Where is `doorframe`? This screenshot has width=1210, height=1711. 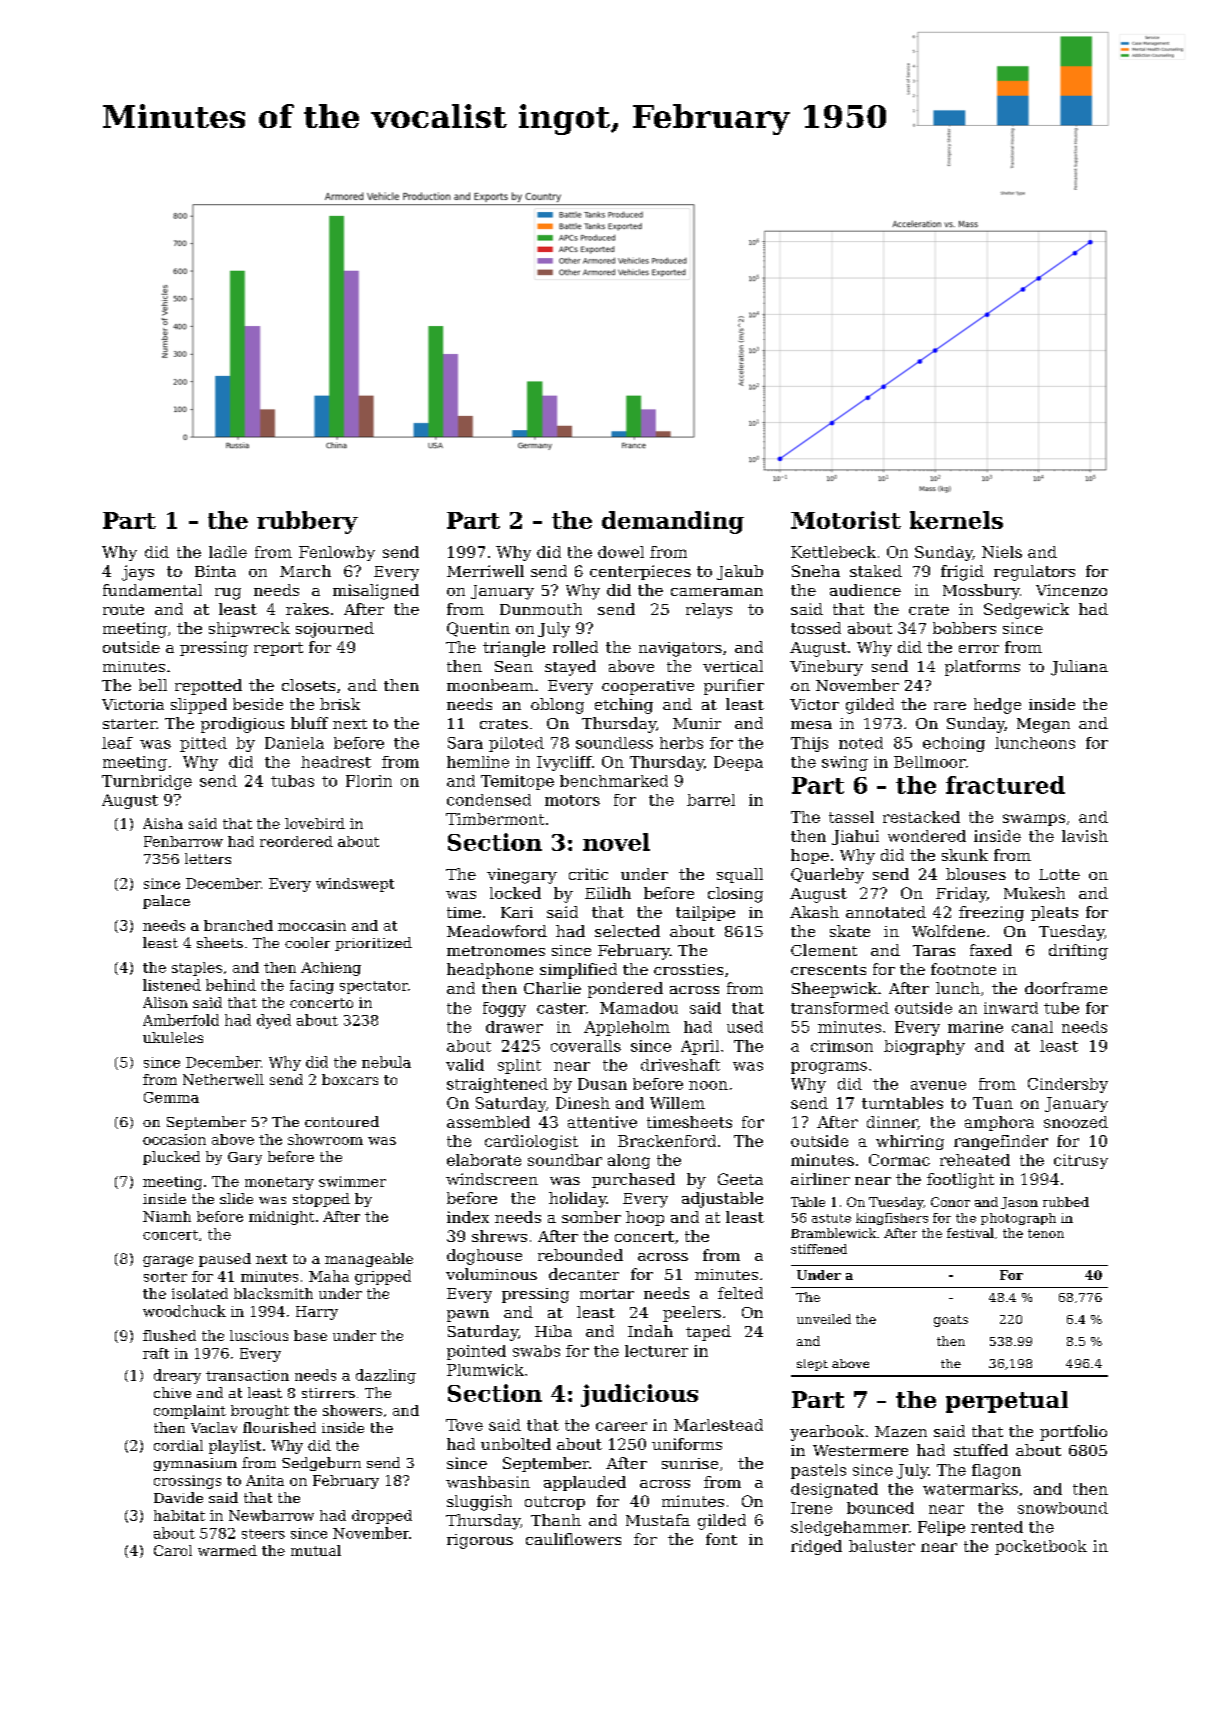
doorframe is located at coordinates (1066, 988).
